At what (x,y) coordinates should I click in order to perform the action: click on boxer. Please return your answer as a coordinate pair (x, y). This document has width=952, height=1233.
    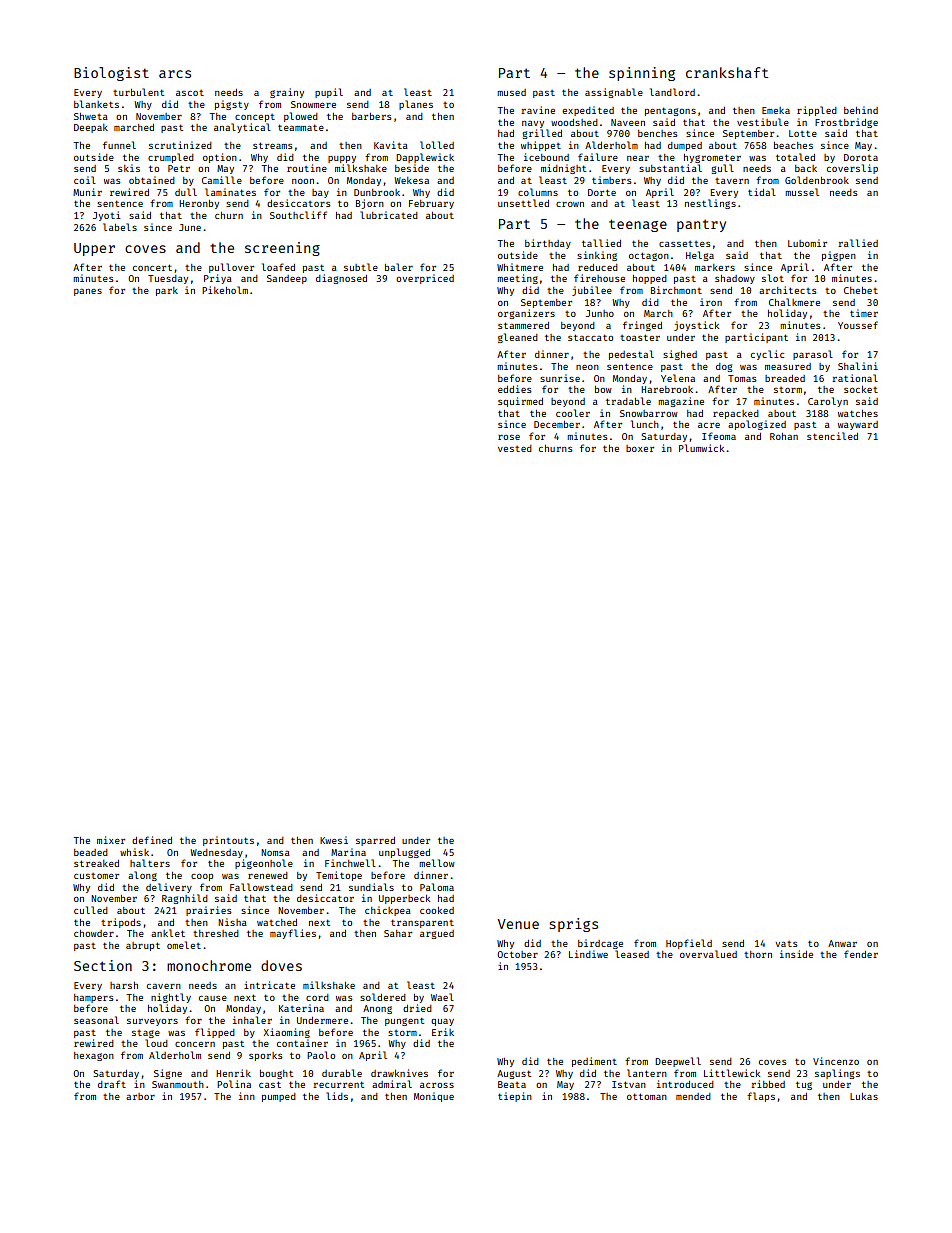
    Looking at the image, I should click on (640, 448).
